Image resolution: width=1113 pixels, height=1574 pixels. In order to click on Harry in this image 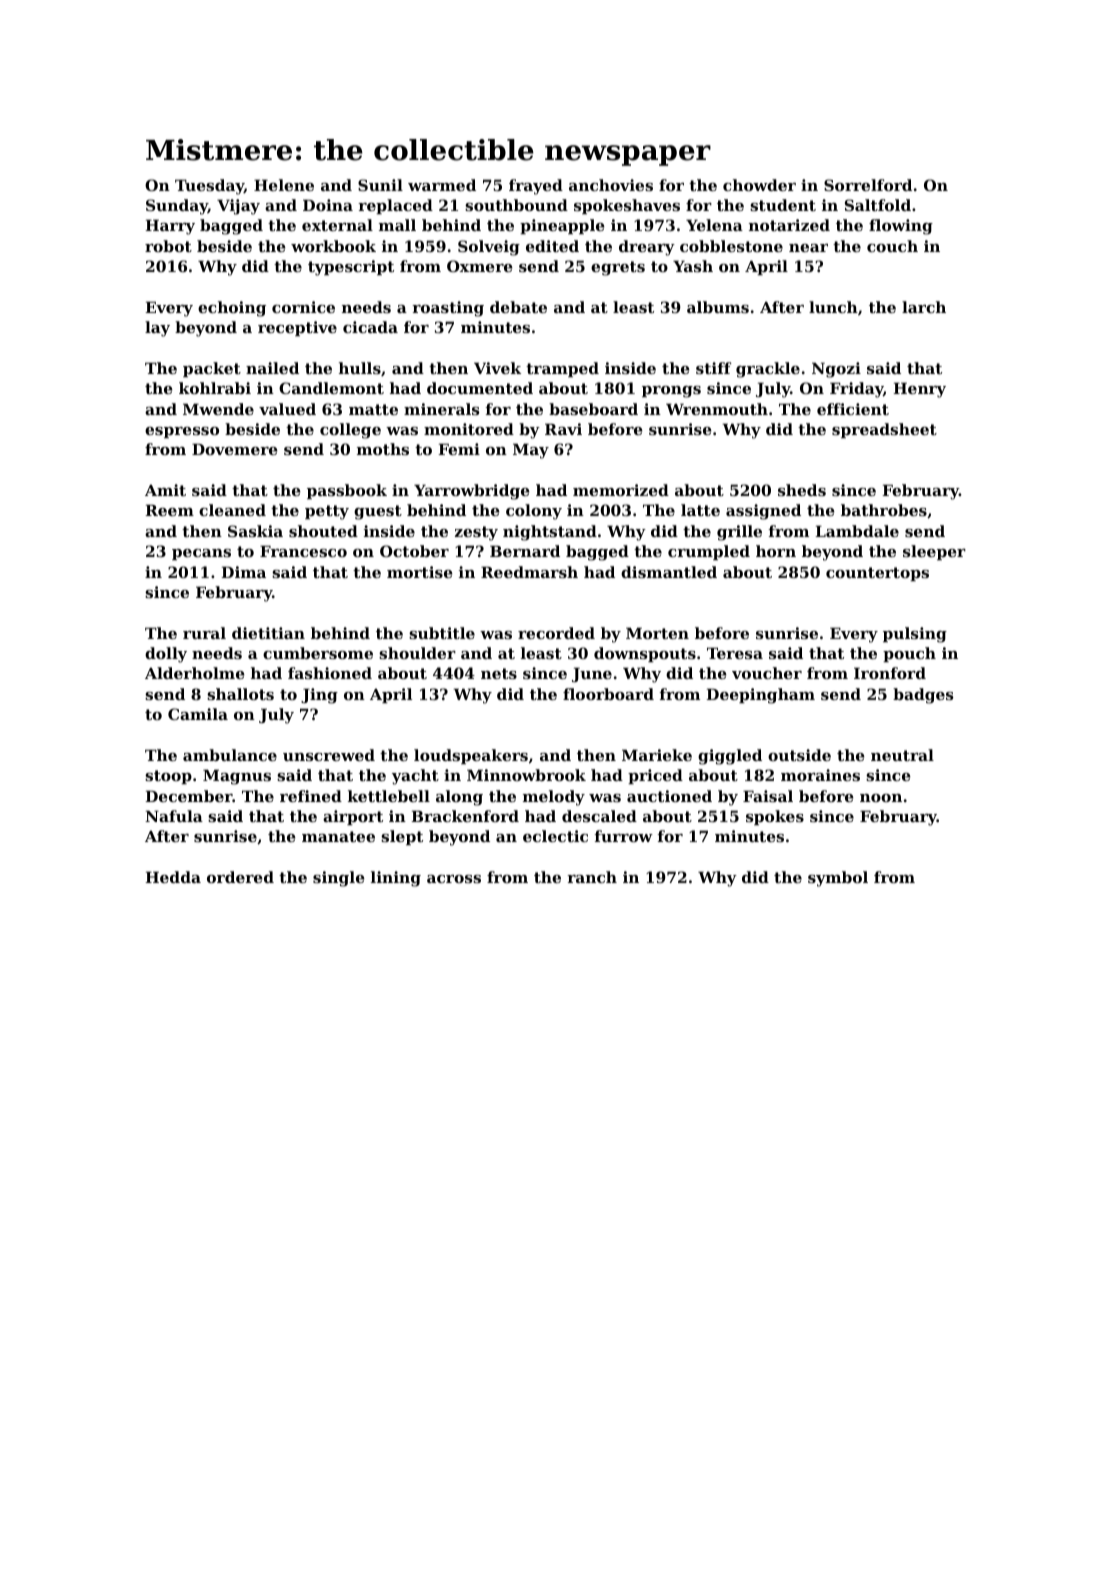, I will do `click(170, 227)`.
